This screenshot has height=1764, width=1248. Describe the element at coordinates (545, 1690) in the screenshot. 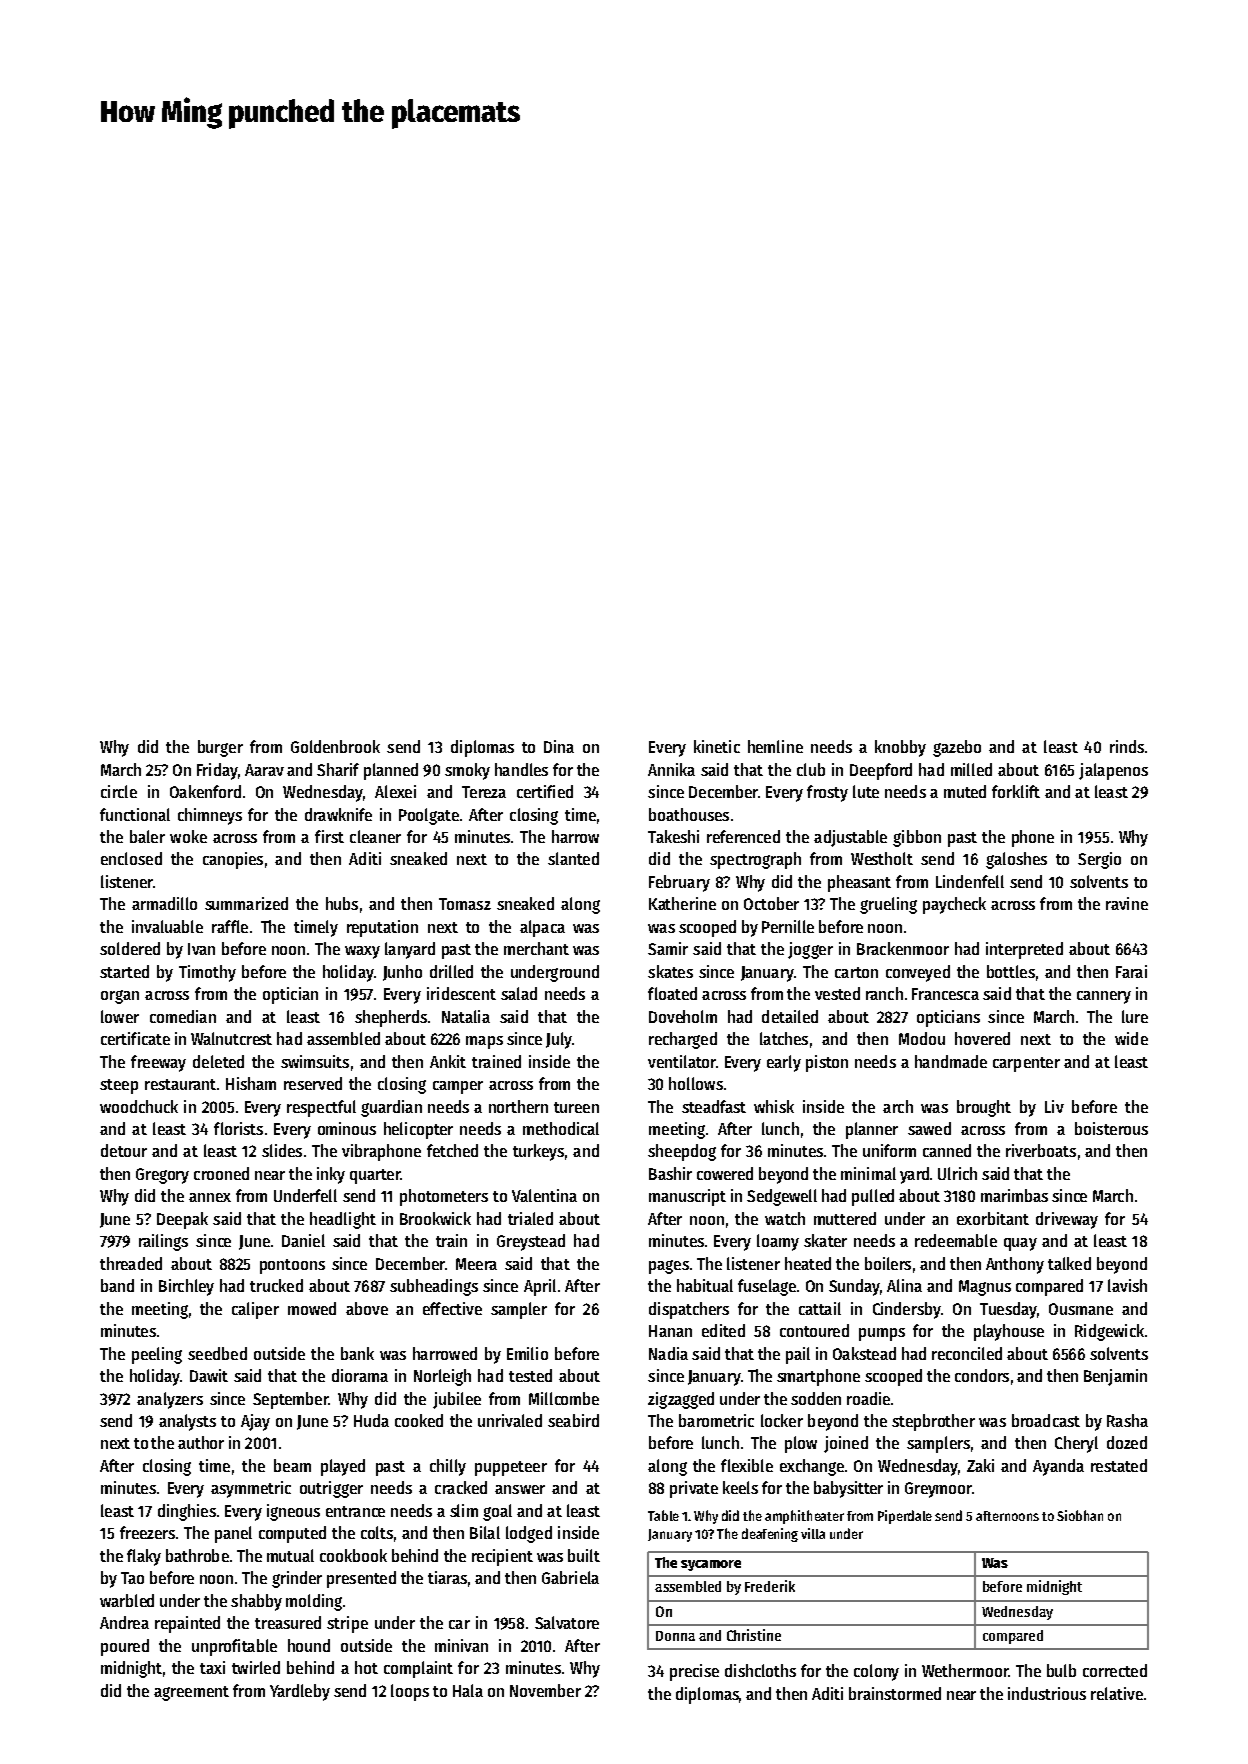

I see `November` at that location.
